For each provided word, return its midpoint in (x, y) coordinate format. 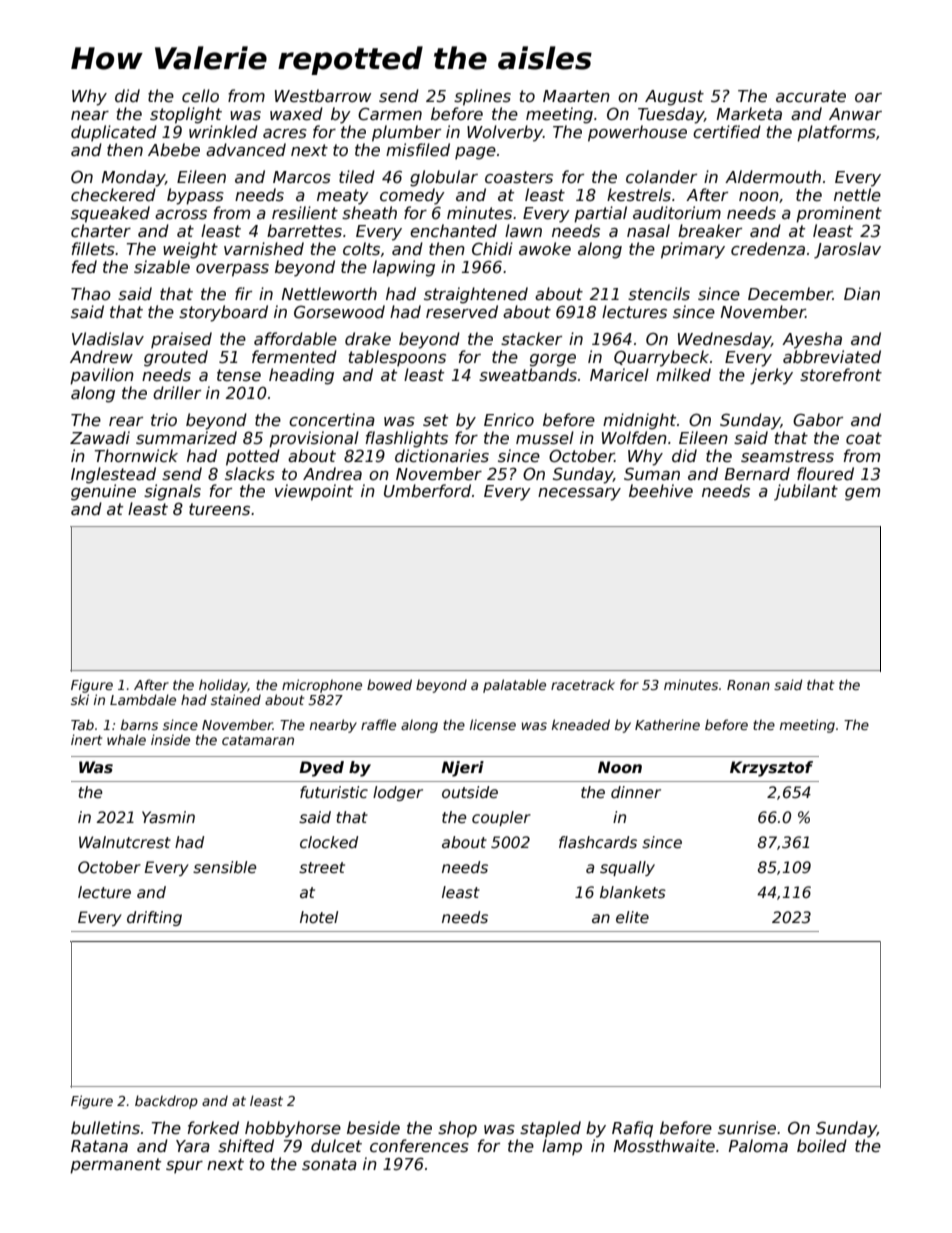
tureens (219, 509)
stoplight (186, 115)
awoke (545, 248)
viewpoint (314, 492)
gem (862, 494)
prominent (839, 214)
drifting (154, 918)
